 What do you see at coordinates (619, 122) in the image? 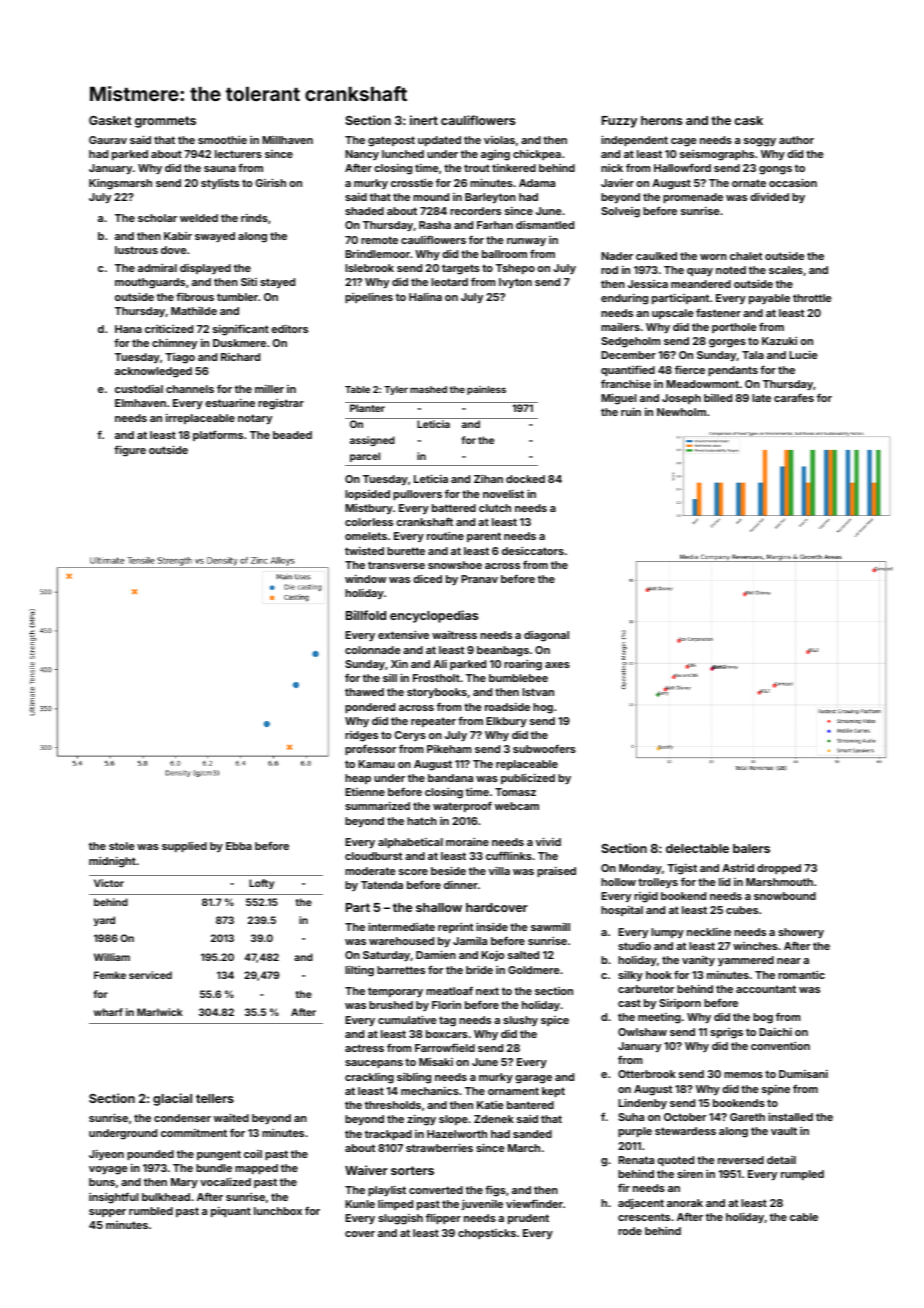
I see `Fuzzy` at bounding box center [619, 122].
